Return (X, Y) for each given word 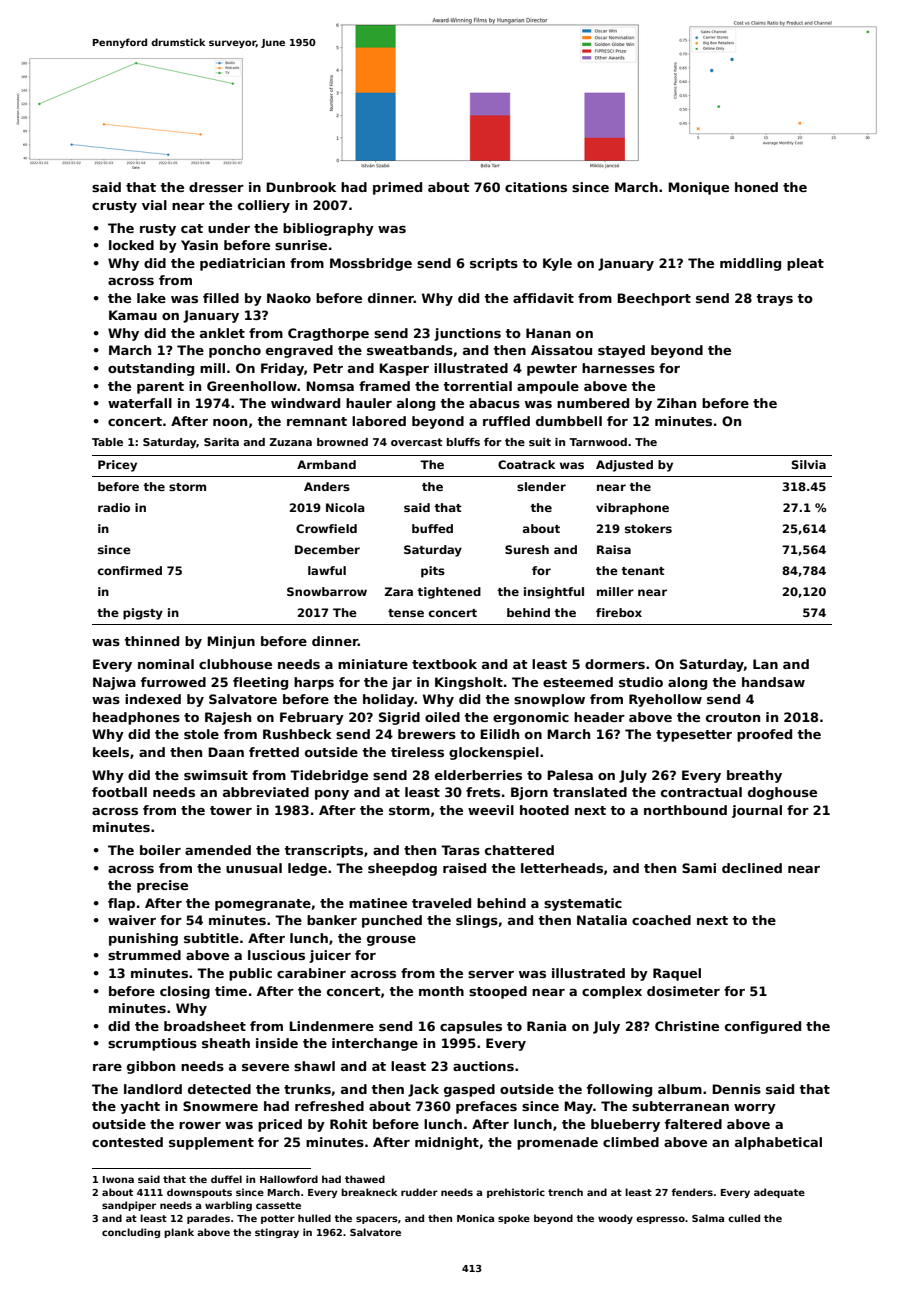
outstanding (151, 369)
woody (615, 1219)
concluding (131, 1233)
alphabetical (778, 1143)
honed (756, 187)
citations (536, 187)
